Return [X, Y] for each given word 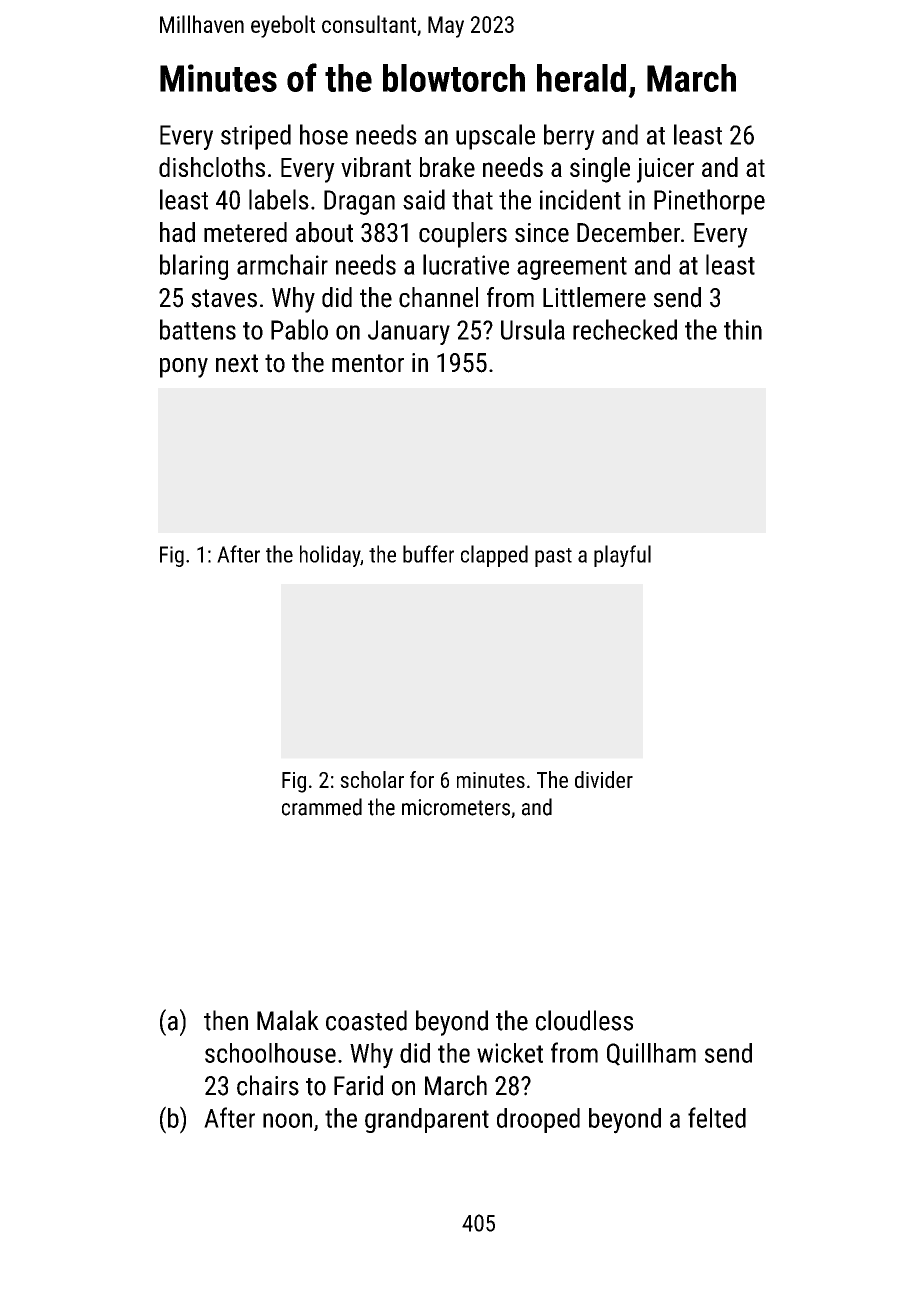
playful [622, 556]
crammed [322, 807]
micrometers [456, 807]
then [226, 1020]
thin [743, 329]
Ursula [533, 329]
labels [279, 199]
